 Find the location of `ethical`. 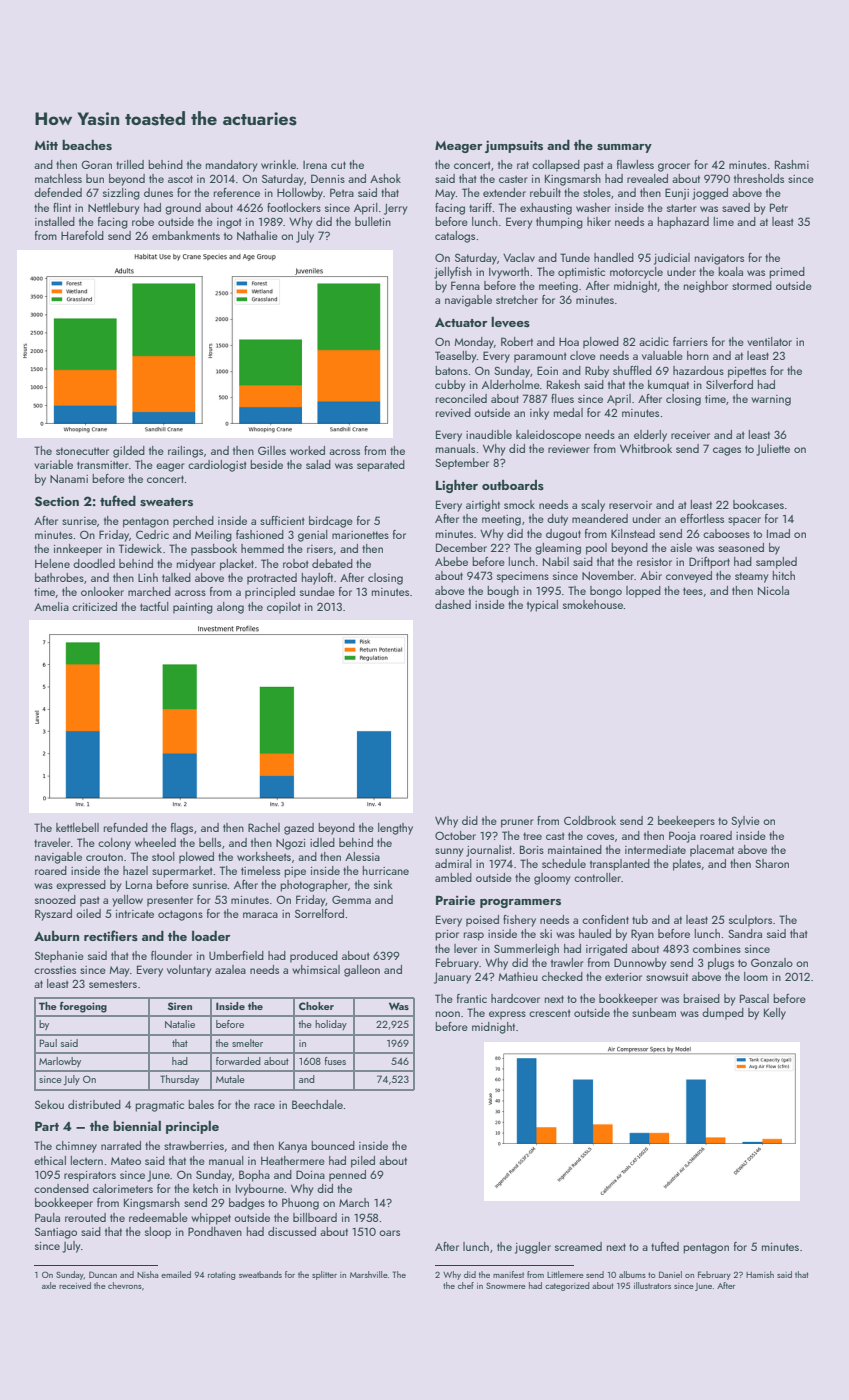

ethical is located at coordinates (50, 1160).
